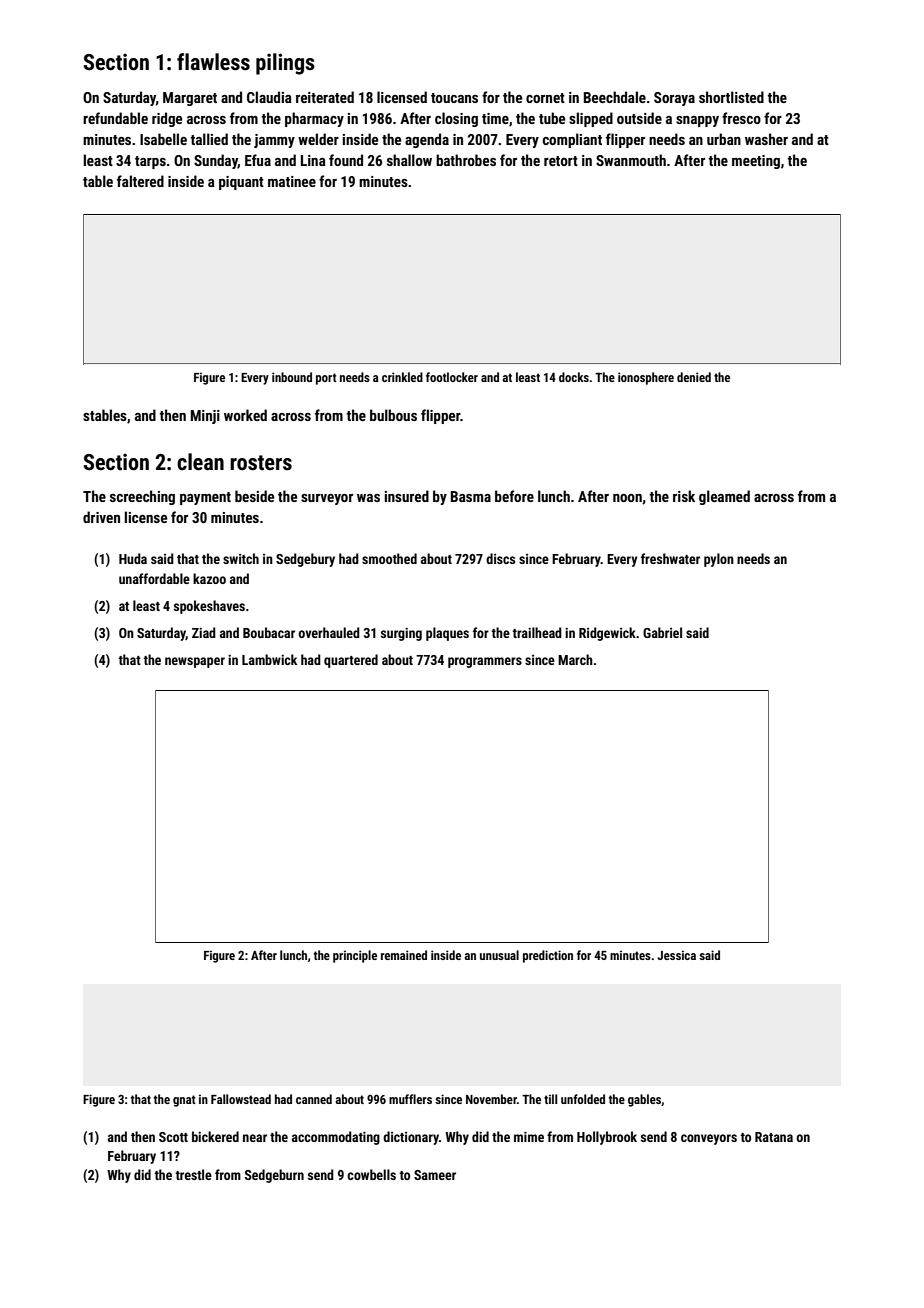 The width and height of the screenshot is (924, 1308). What do you see at coordinates (676, 955) in the screenshot?
I see `Jessica` at bounding box center [676, 955].
